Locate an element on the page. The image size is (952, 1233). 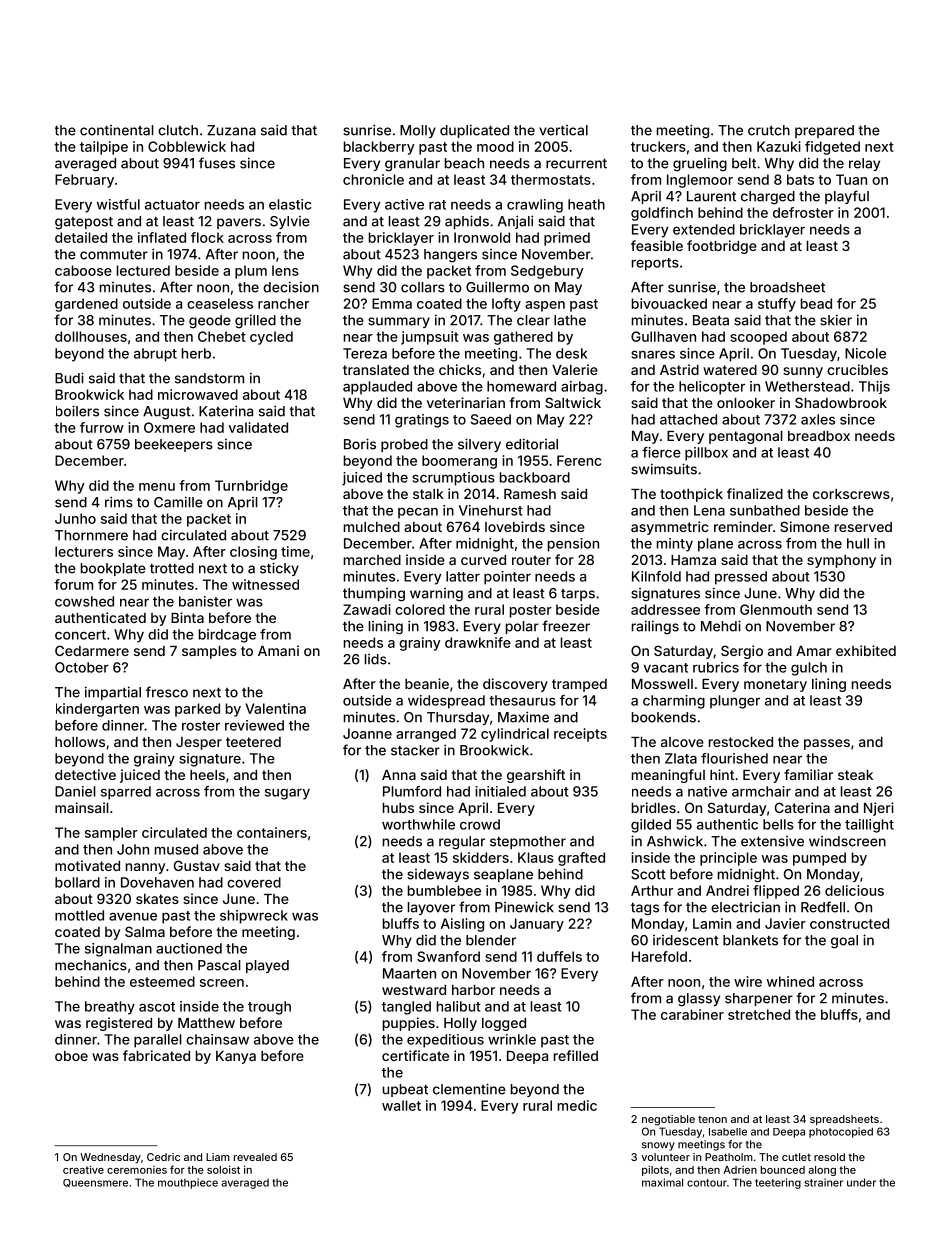
Zuzana is located at coordinates (231, 130).
